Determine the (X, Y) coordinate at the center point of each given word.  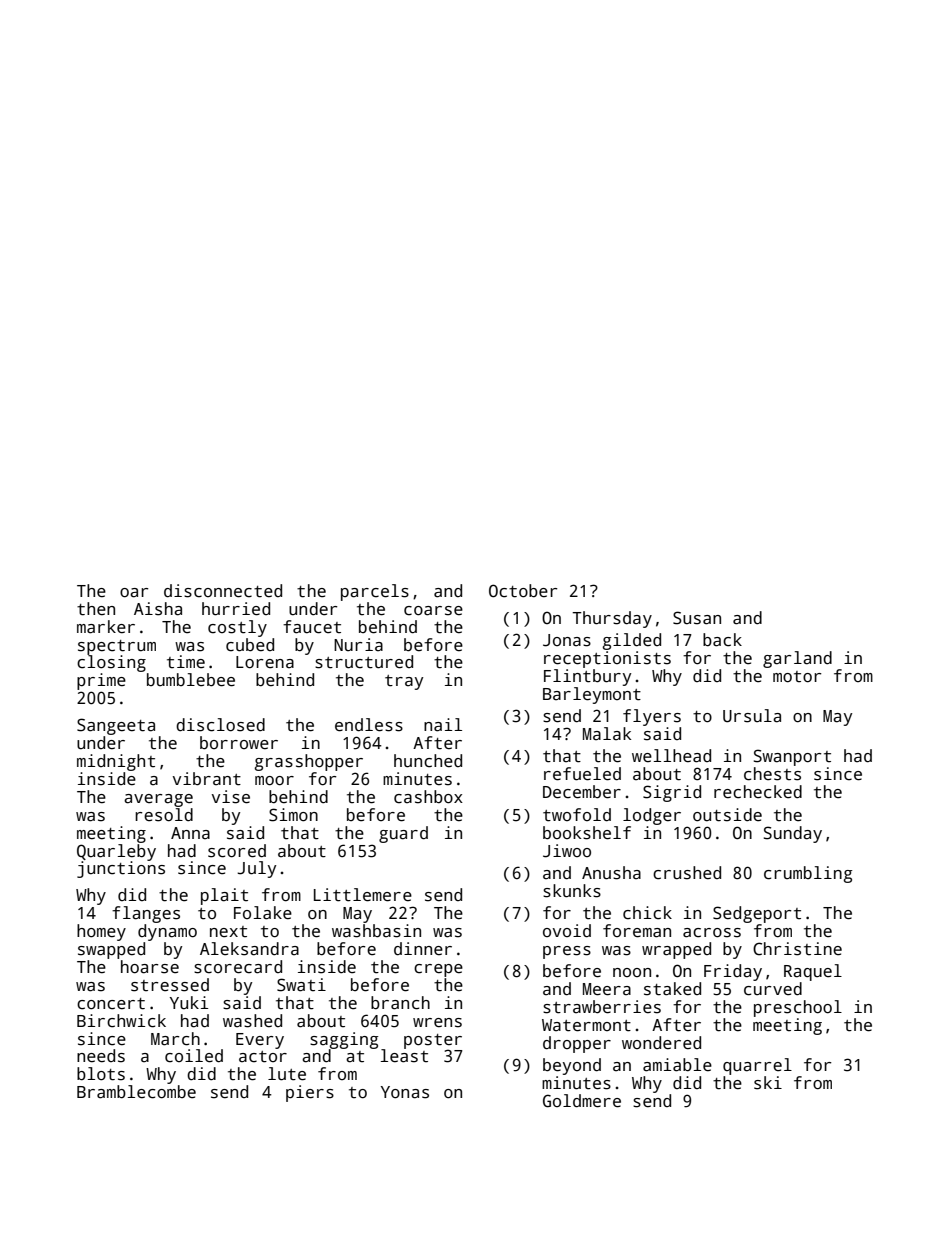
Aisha (158, 609)
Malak (607, 734)
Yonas (405, 1092)
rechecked (758, 792)
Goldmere (582, 1101)
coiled (194, 1056)
